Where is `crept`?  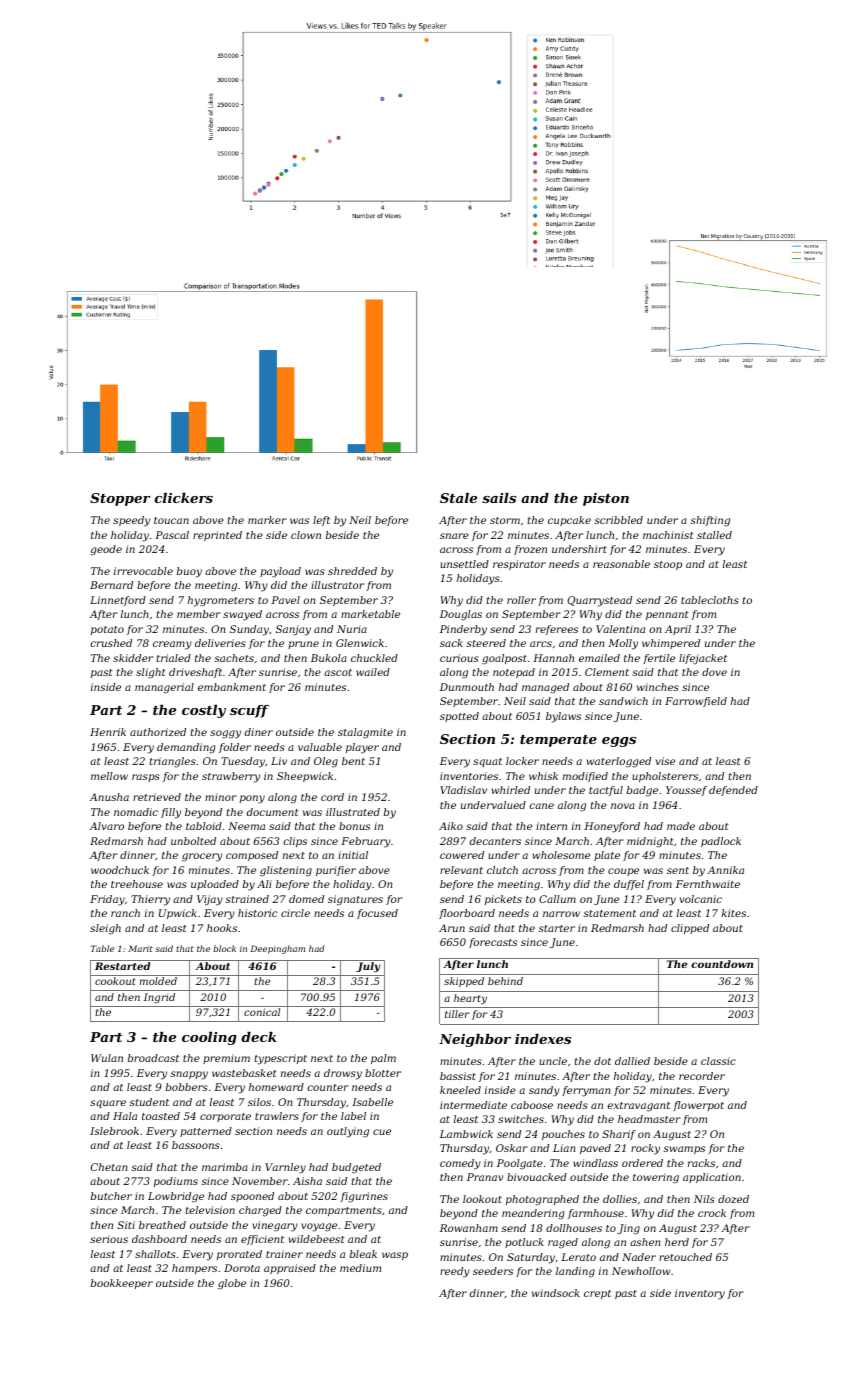
crept is located at coordinates (597, 1294).
